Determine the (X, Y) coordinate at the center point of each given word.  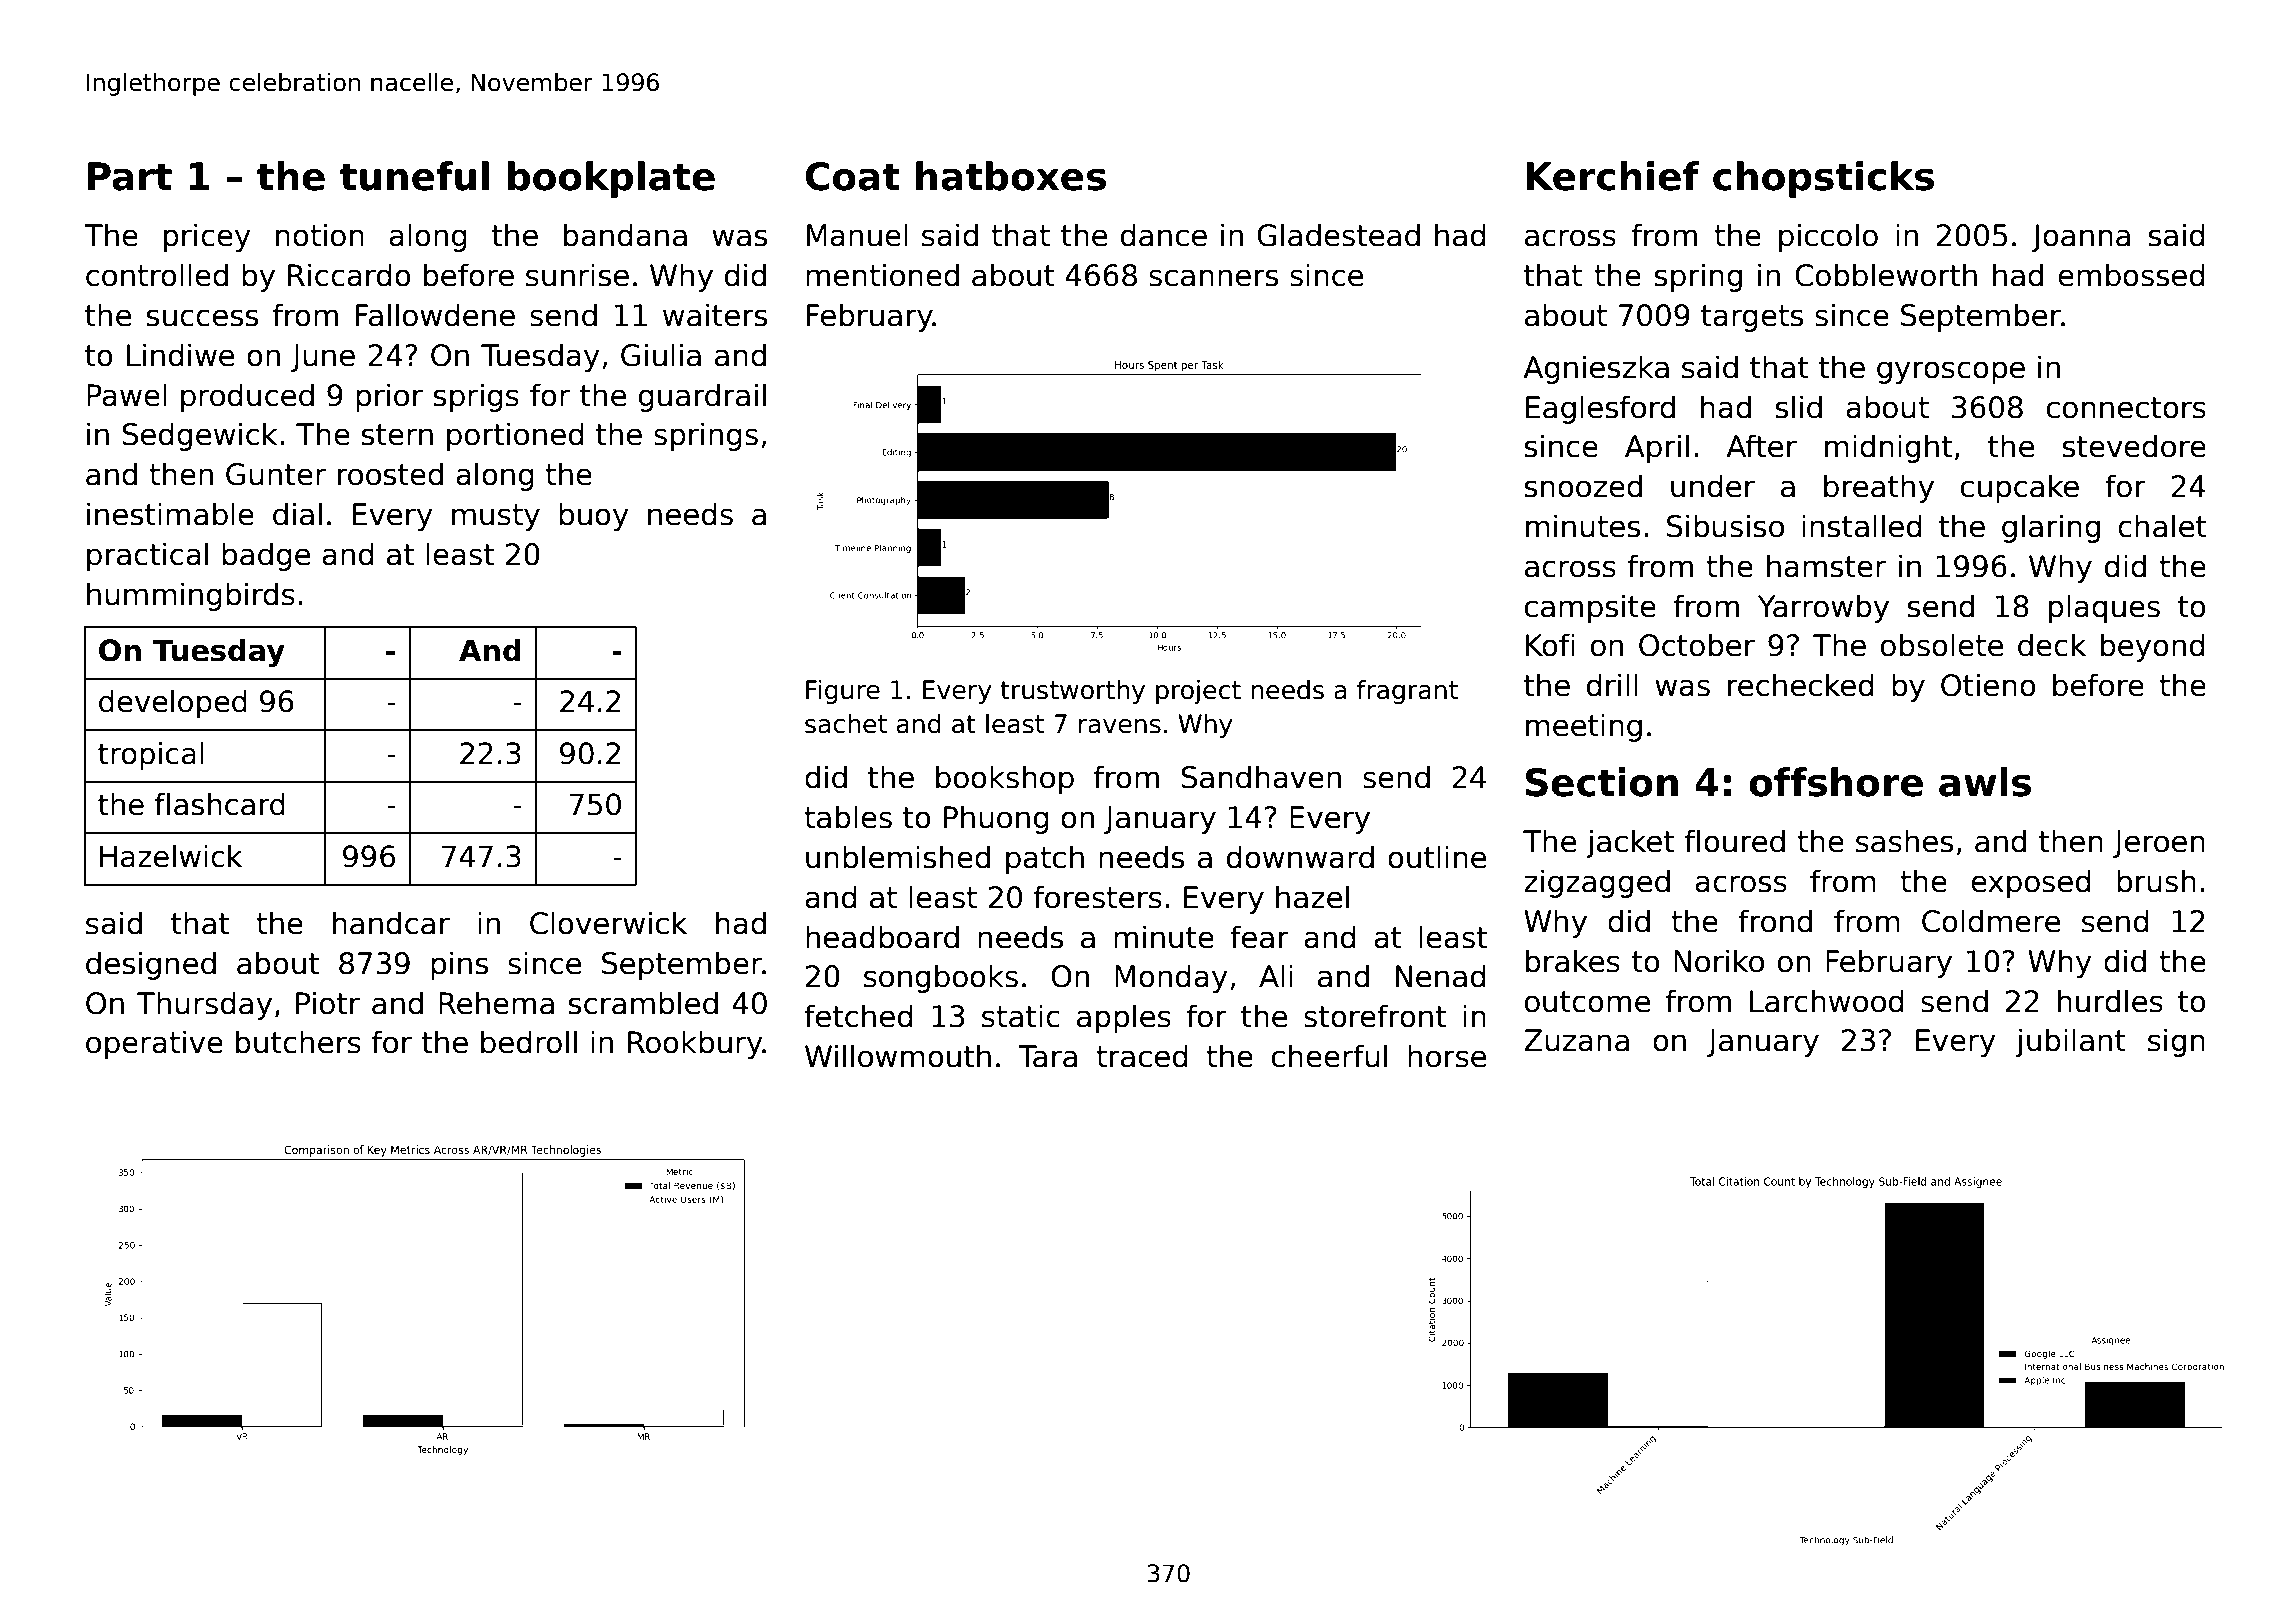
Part (130, 176)
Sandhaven (1261, 777)
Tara (1047, 1056)
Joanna (2080, 238)
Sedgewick (200, 436)
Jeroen (2159, 844)
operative (154, 1044)
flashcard (220, 804)
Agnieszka (1596, 369)
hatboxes (1011, 176)
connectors (2126, 408)
